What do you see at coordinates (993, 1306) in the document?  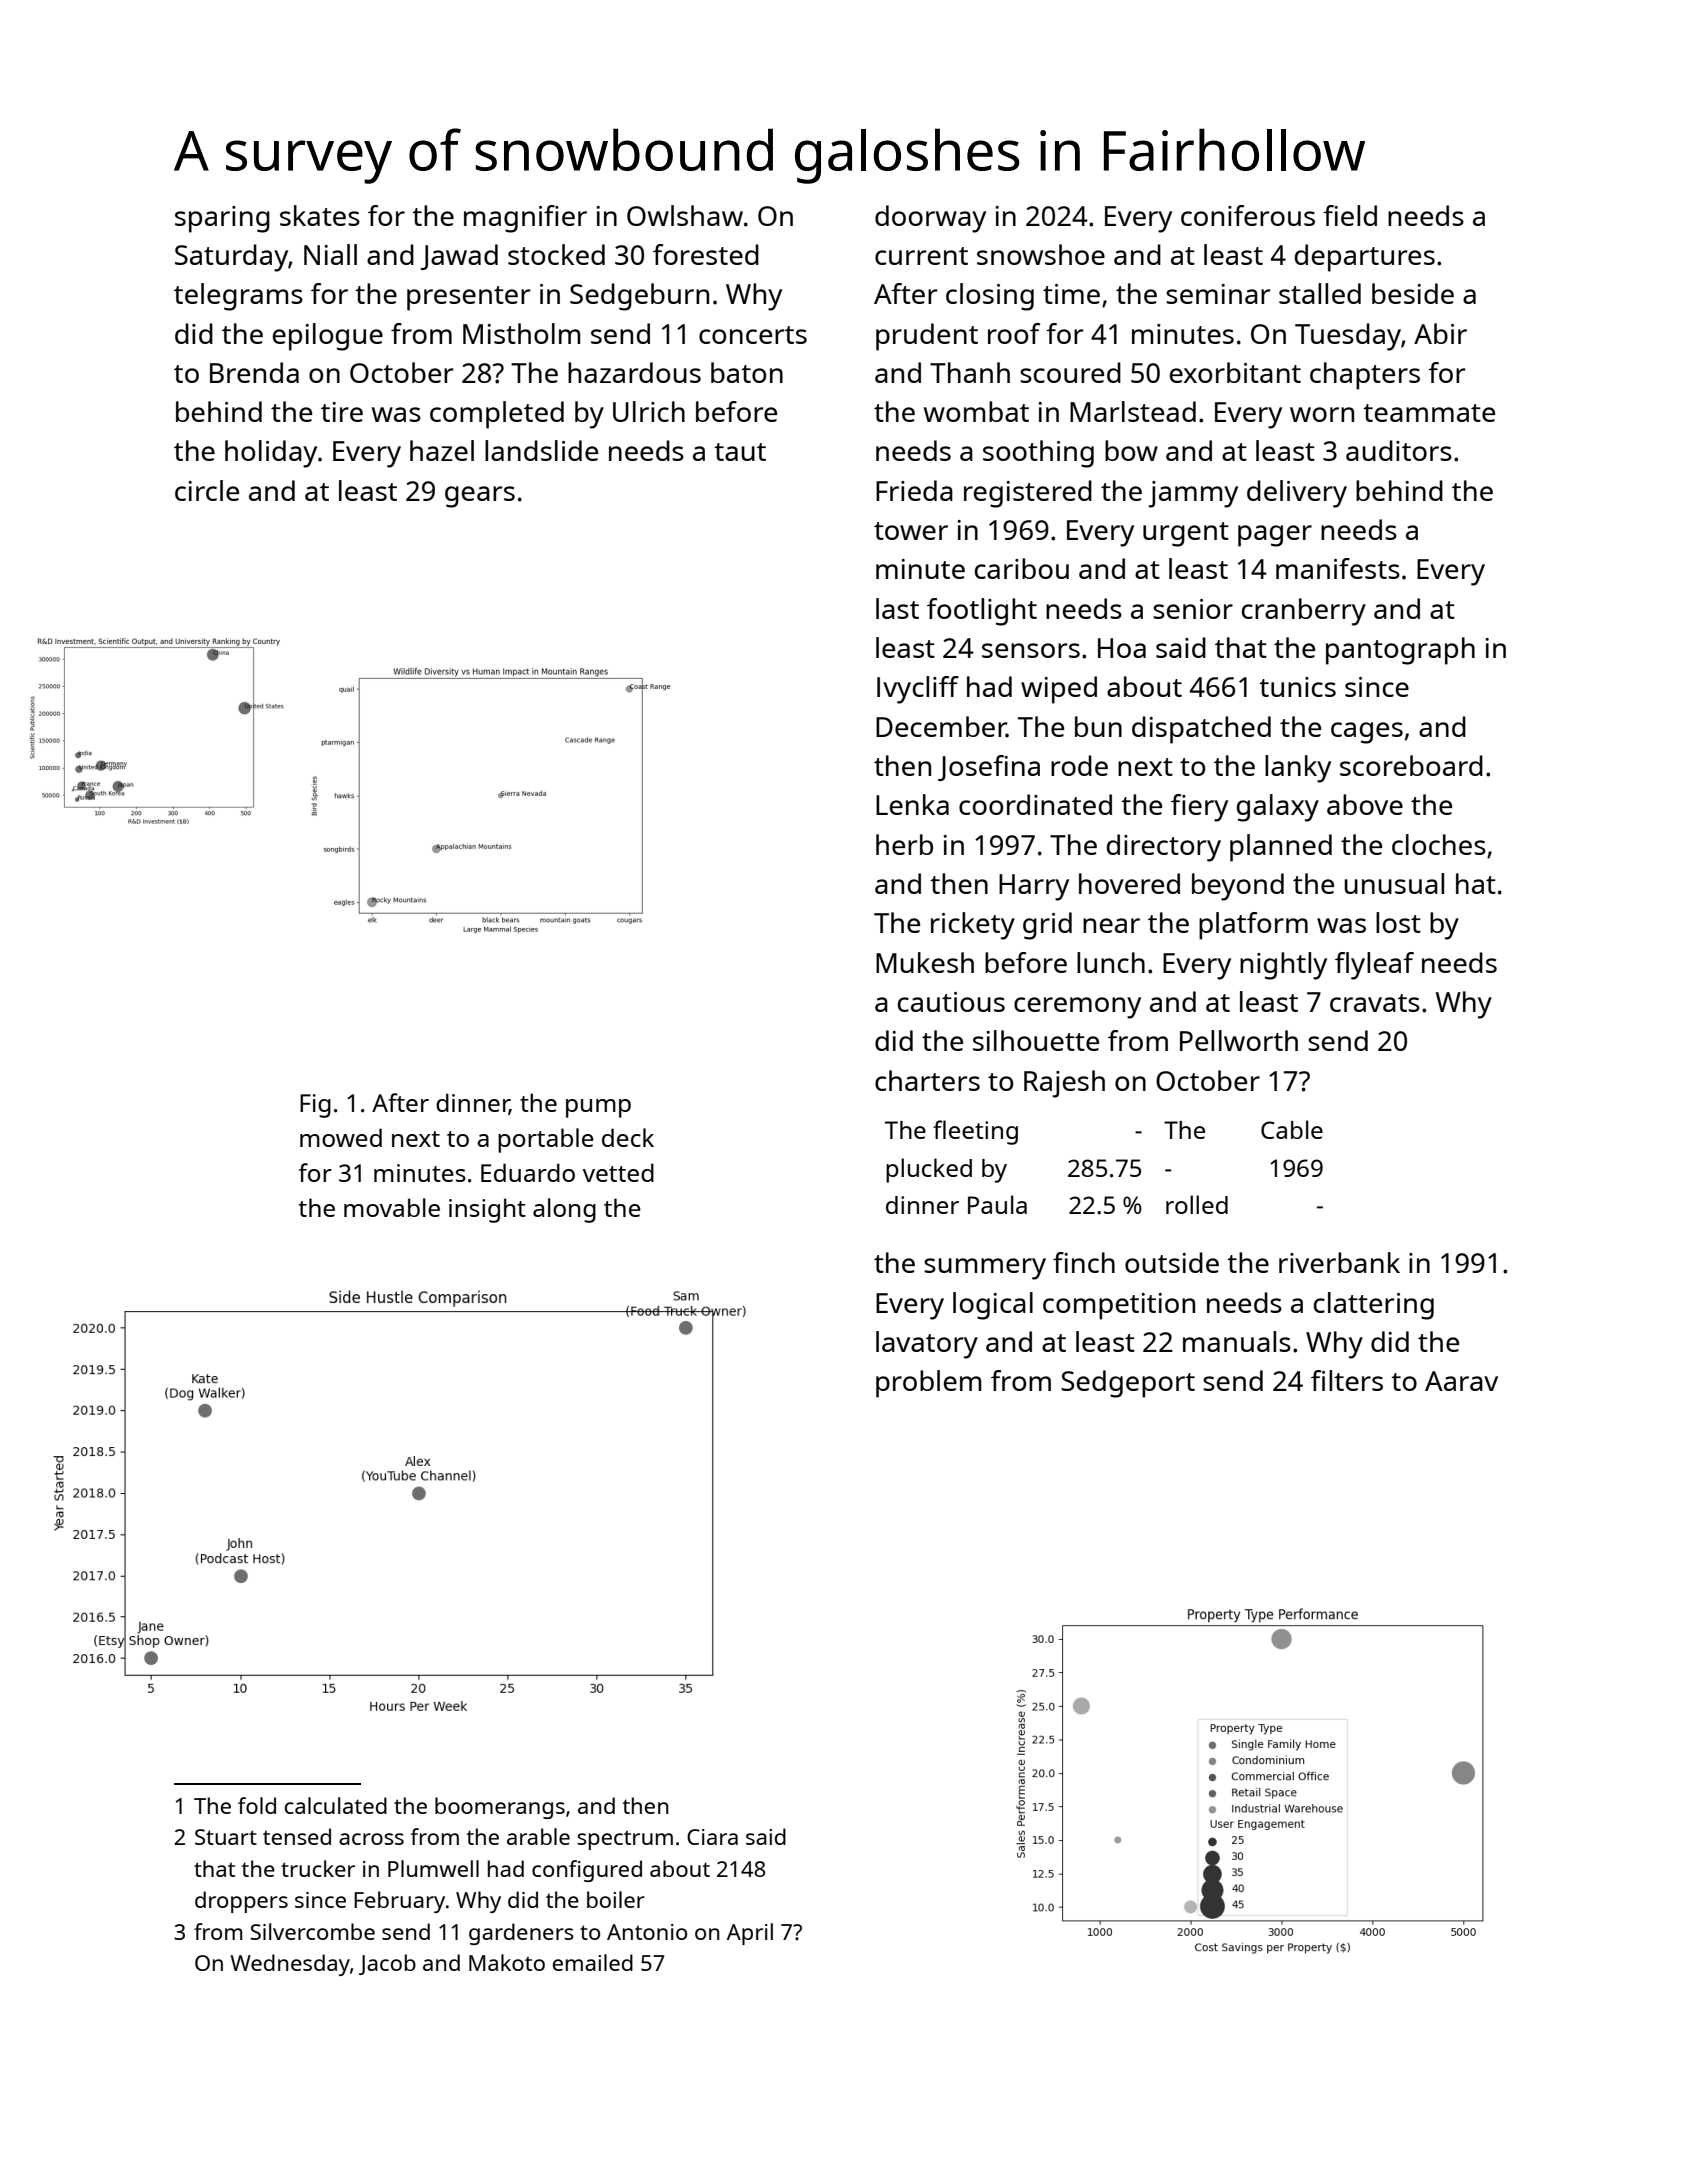 I see `logical` at bounding box center [993, 1306].
